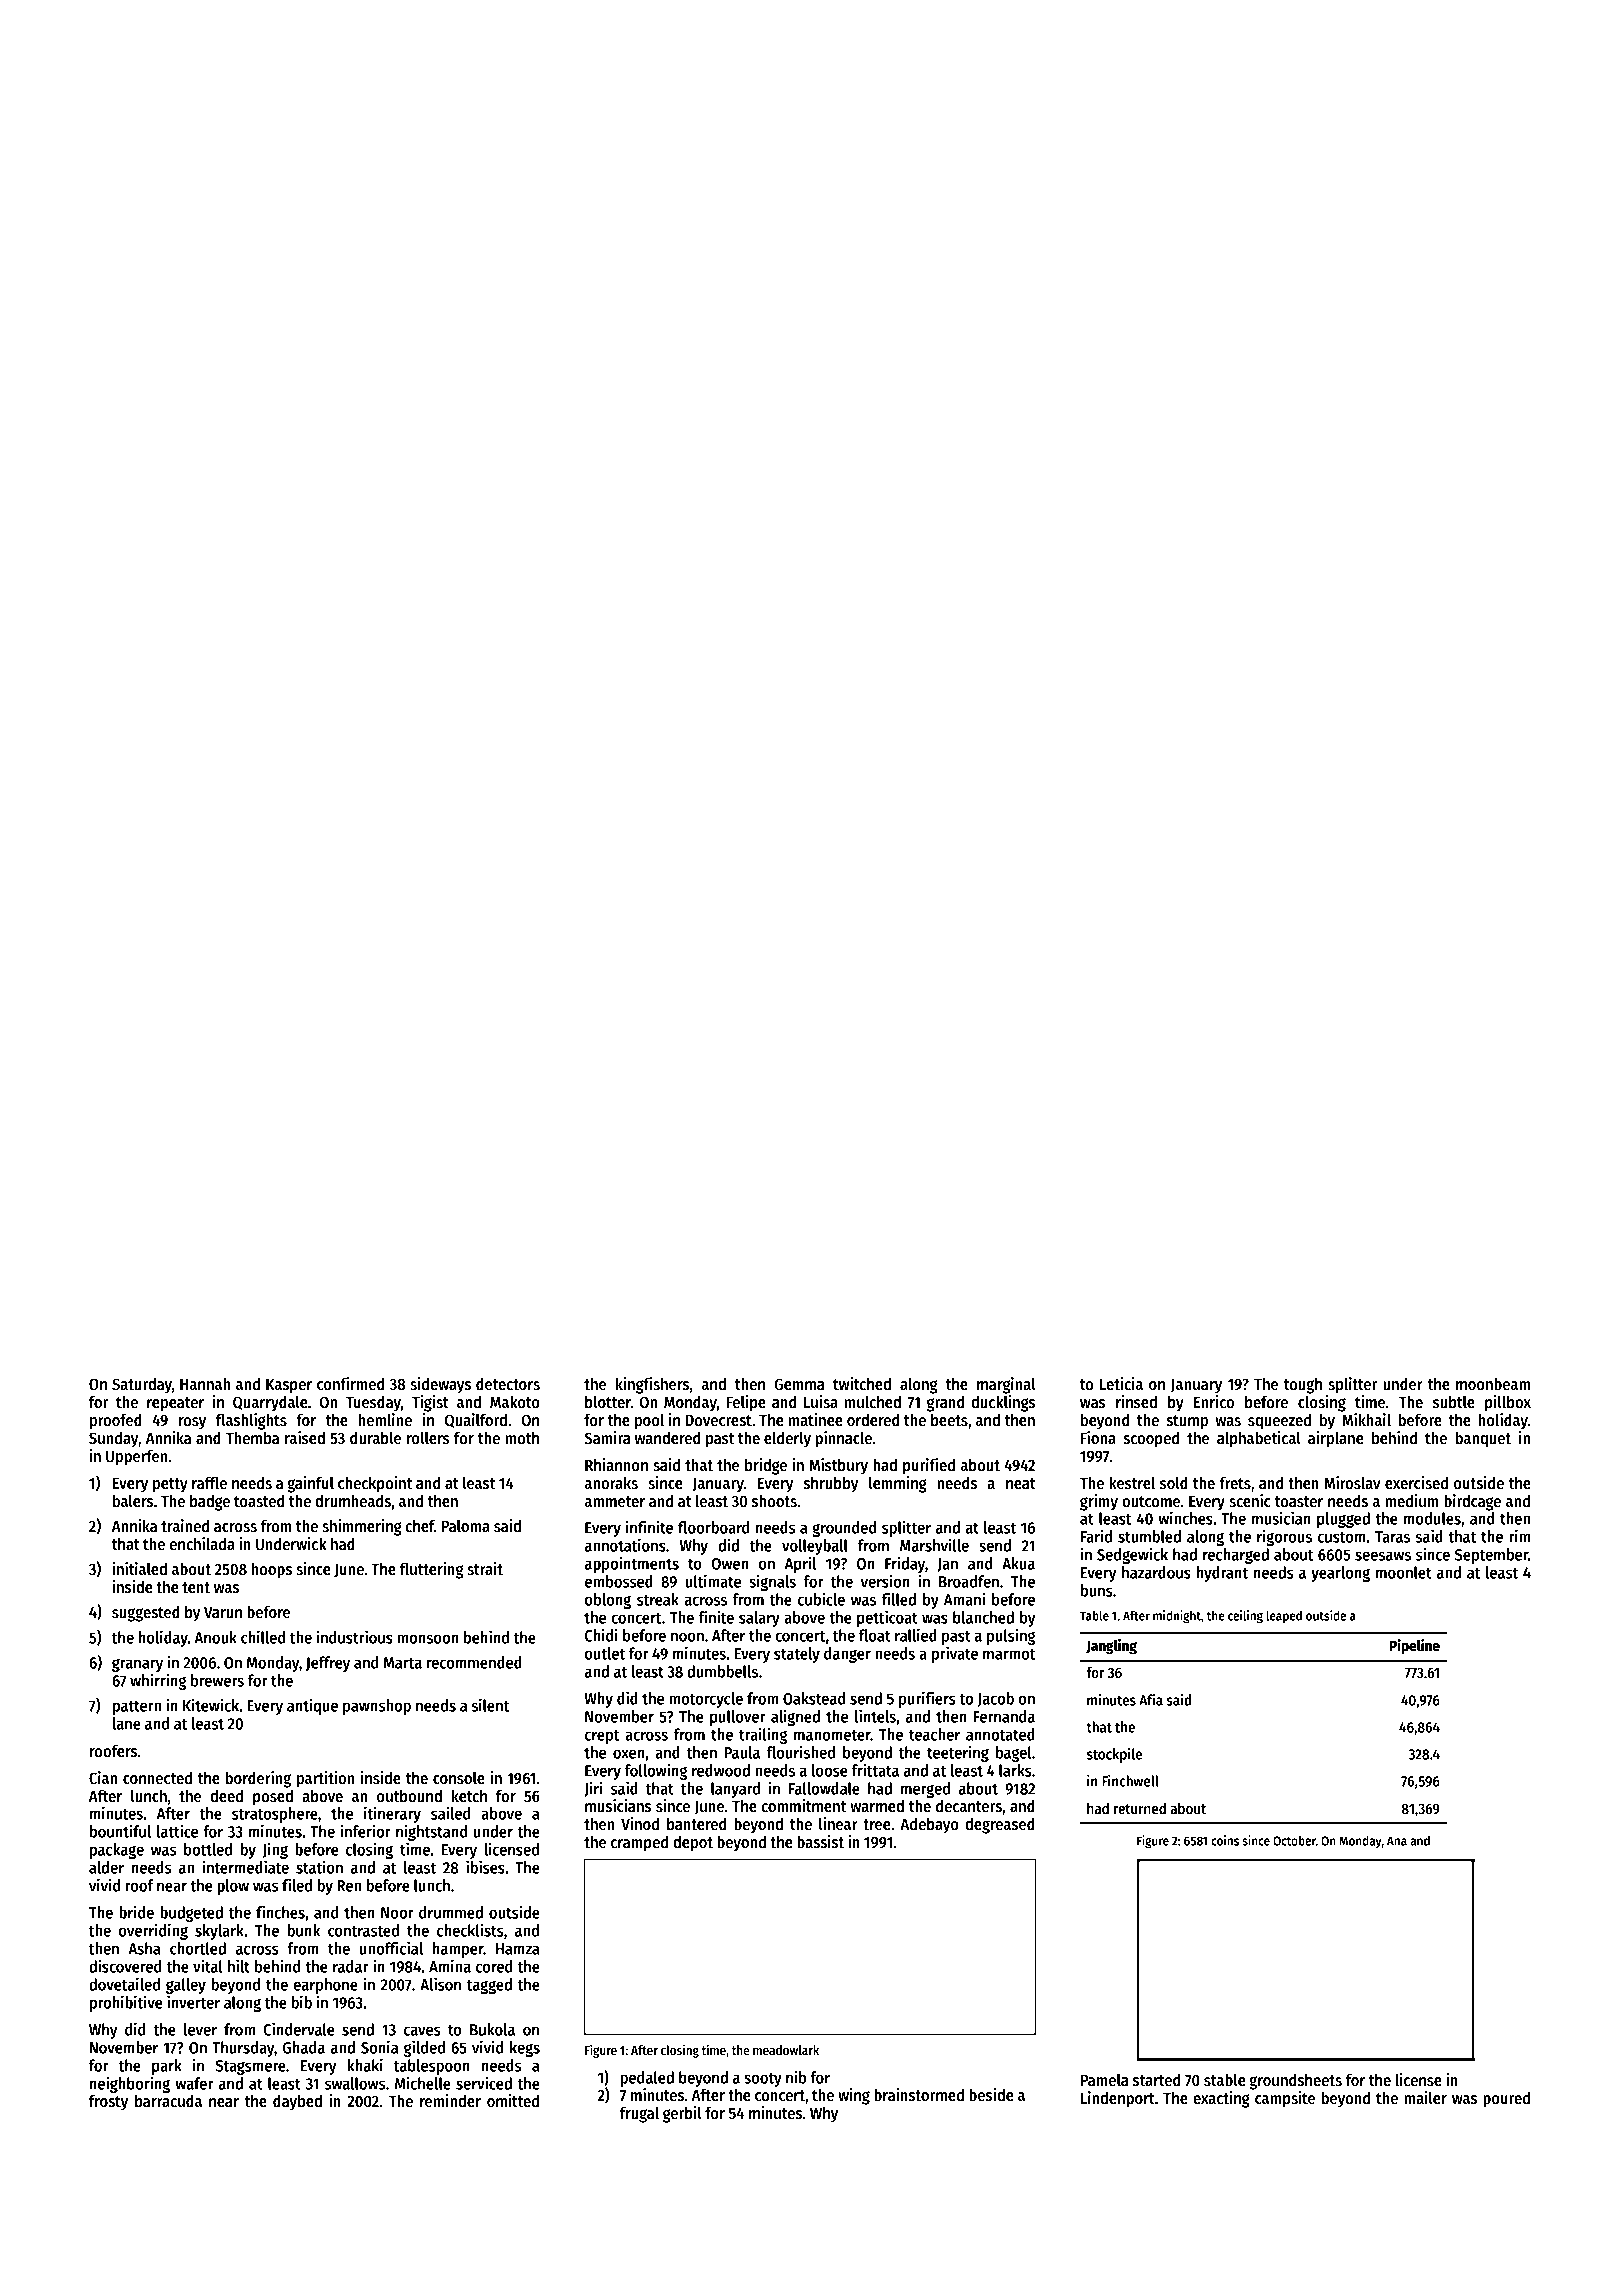 This document has height=2292, width=1620. Describe the element at coordinates (629, 1754) in the document. I see `oxen` at that location.
